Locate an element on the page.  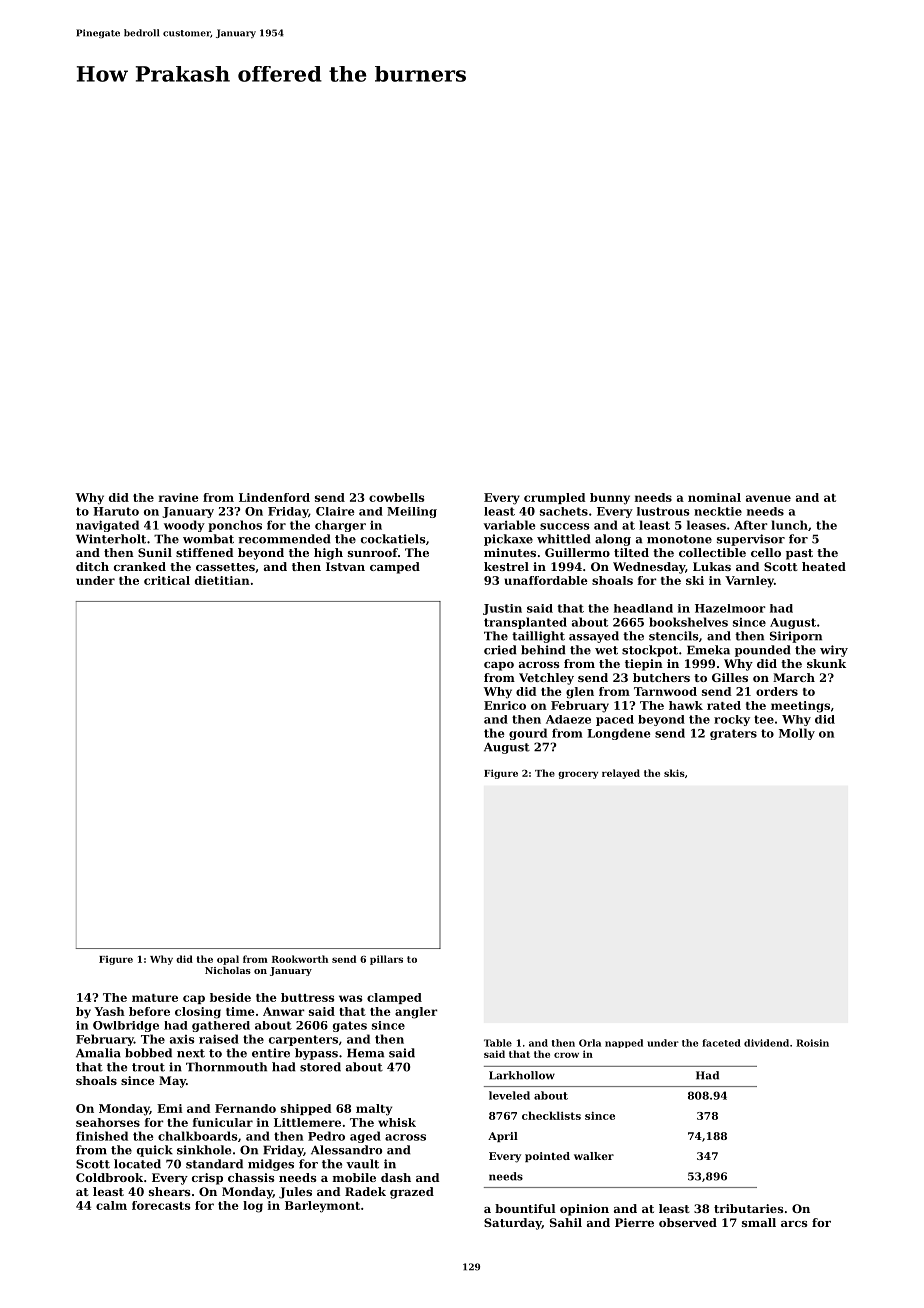
opal is located at coordinates (228, 960).
